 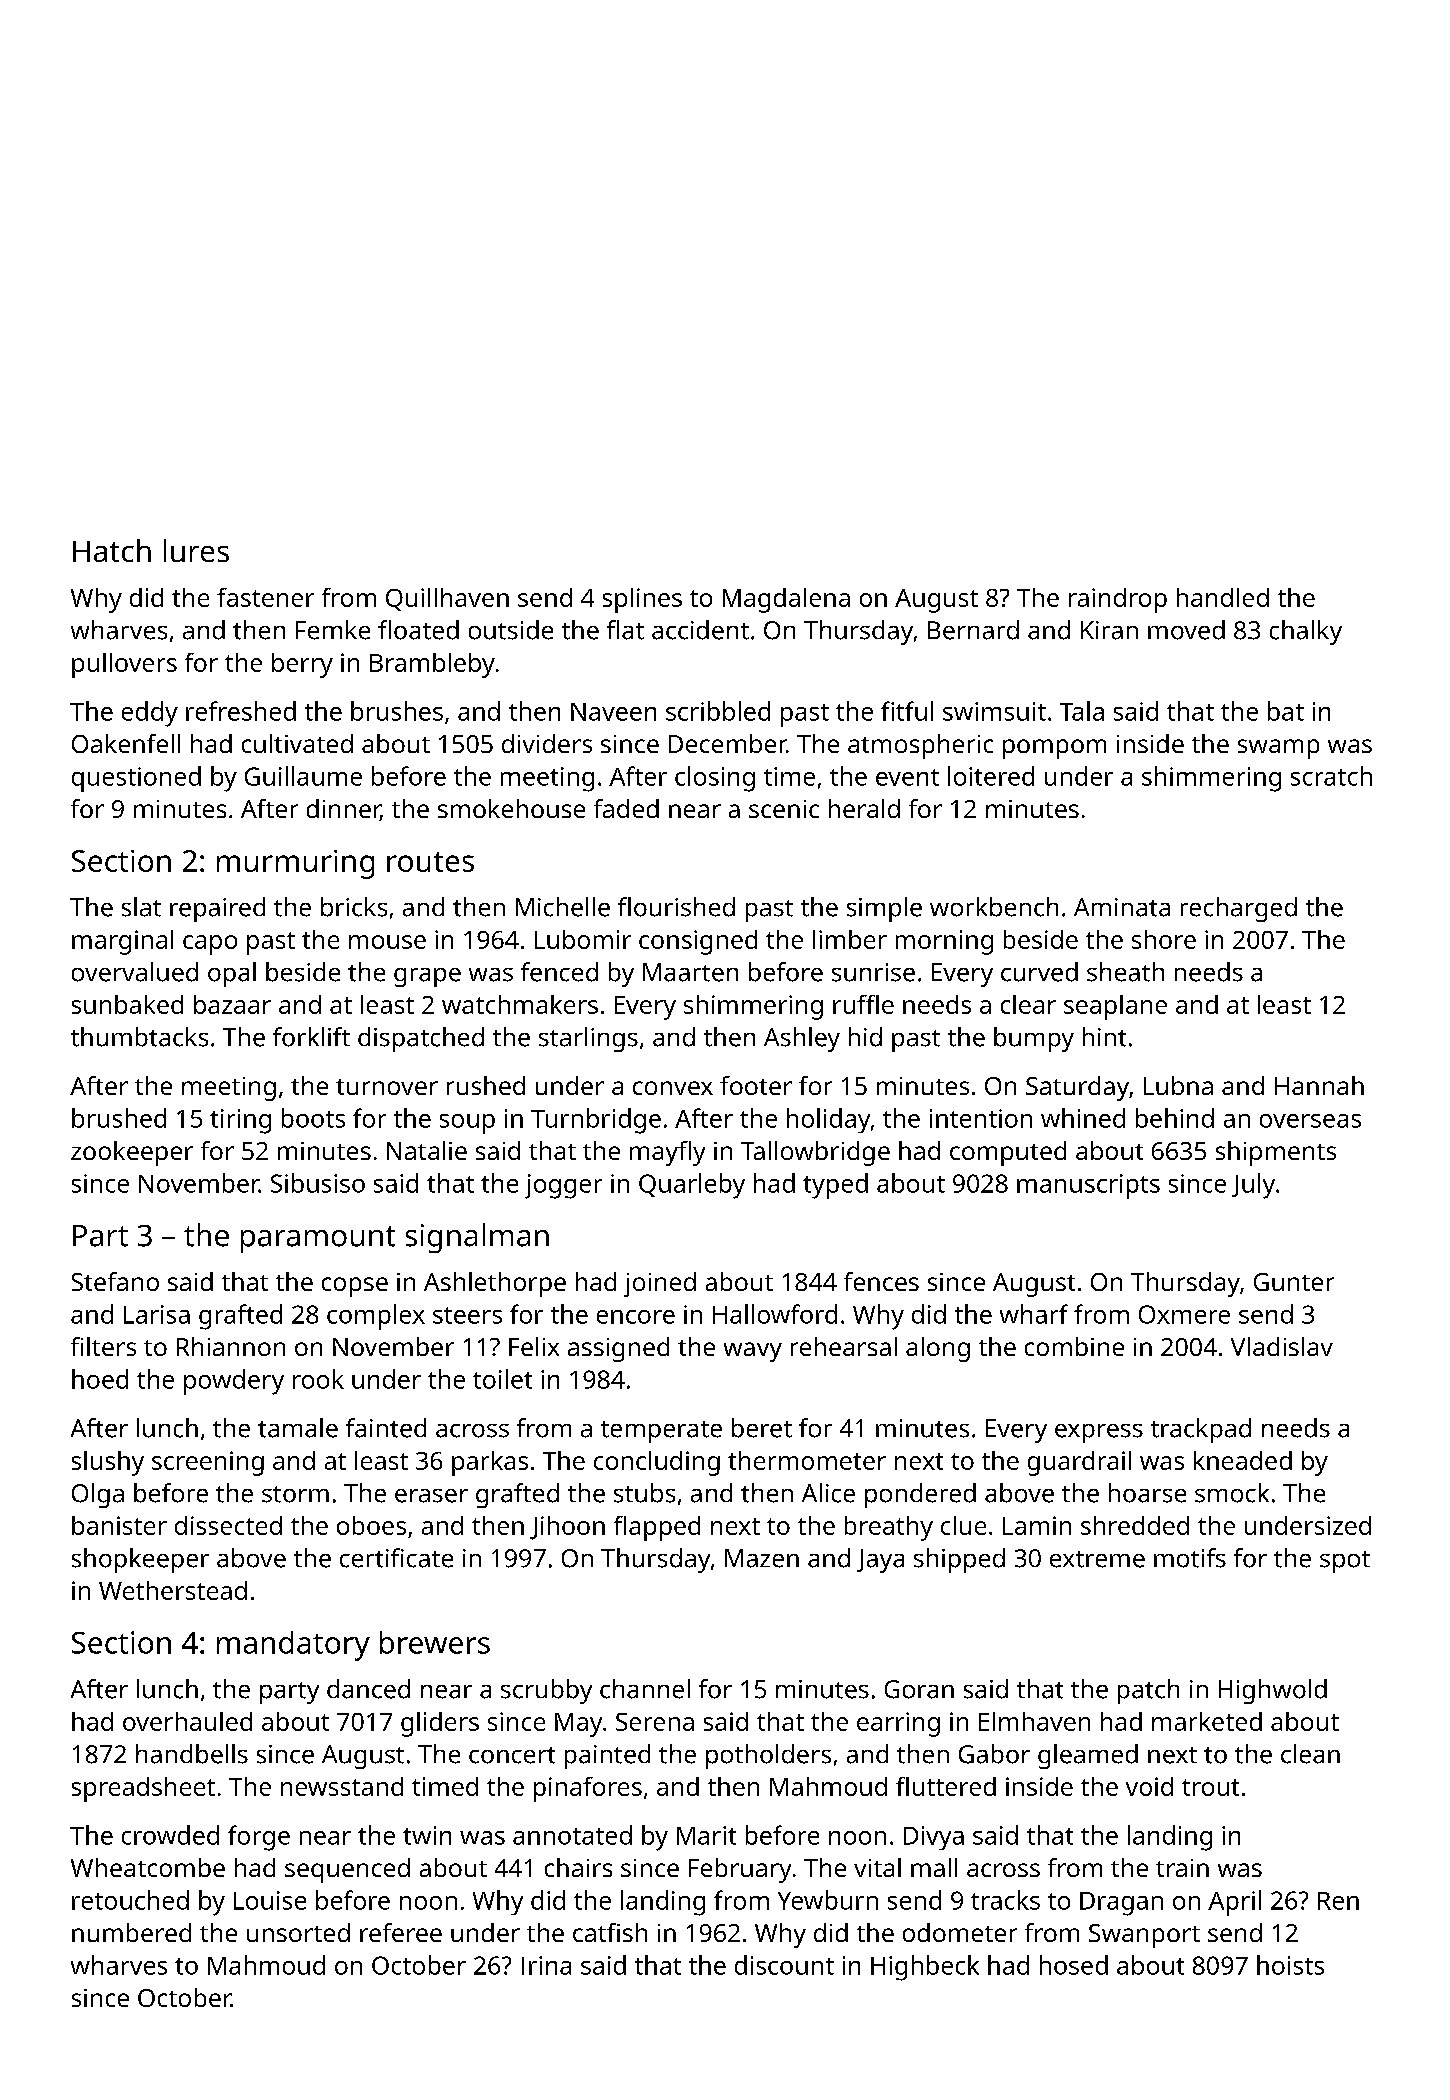 What do you see at coordinates (112, 550) in the document?
I see `Hatch` at bounding box center [112, 550].
